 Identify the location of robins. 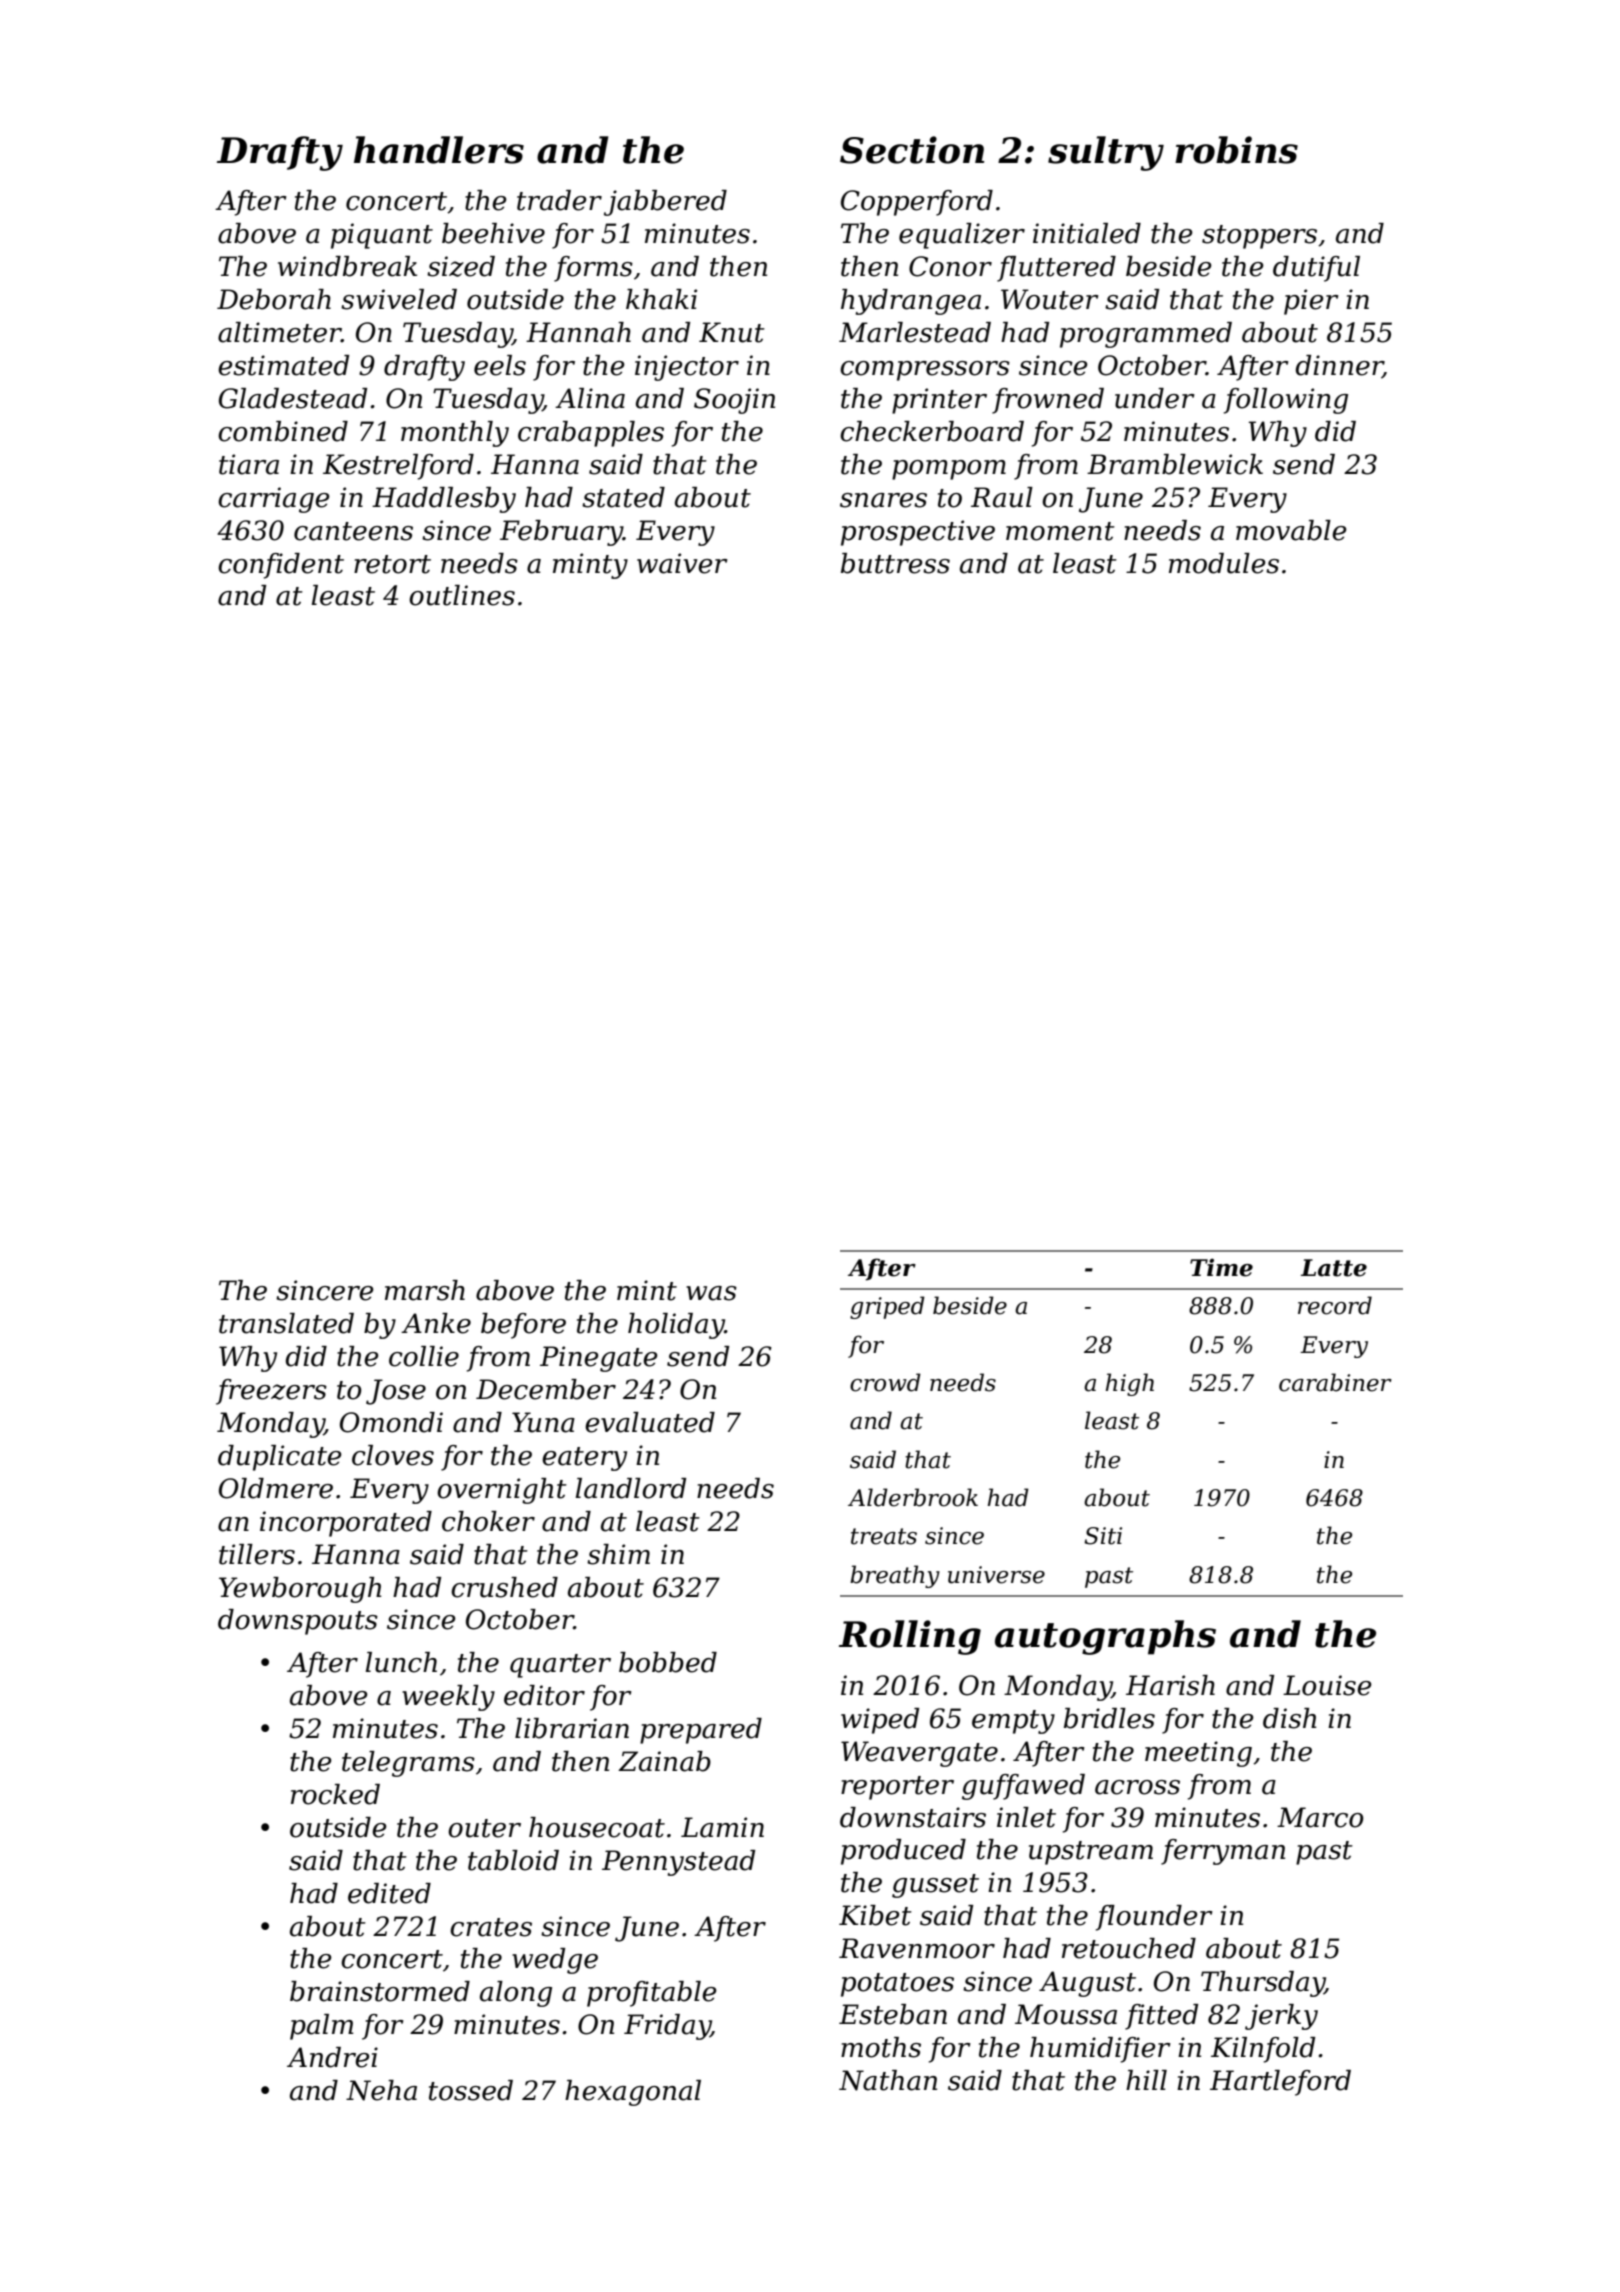
(1236, 150).
